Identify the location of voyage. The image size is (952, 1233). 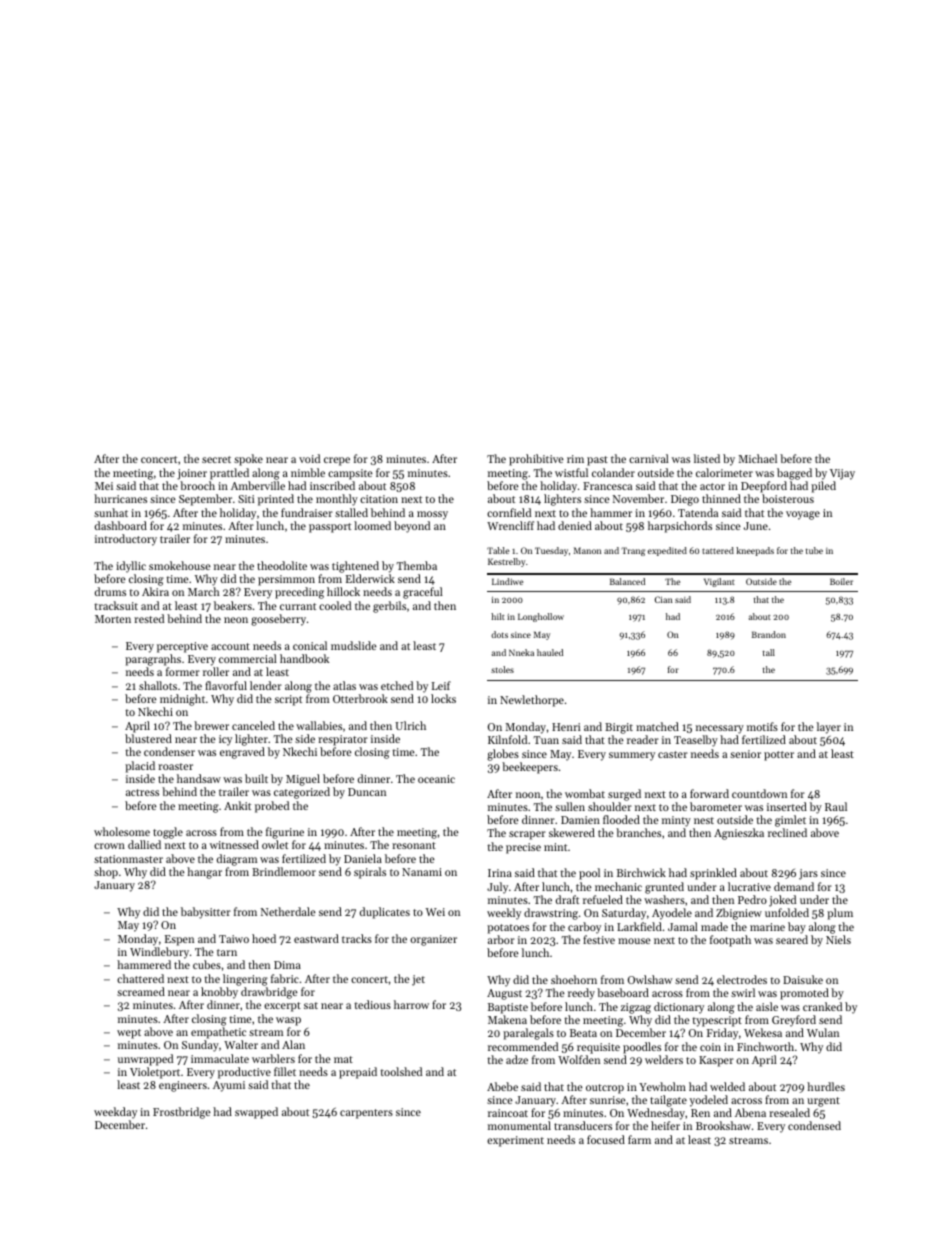
(803, 515).
